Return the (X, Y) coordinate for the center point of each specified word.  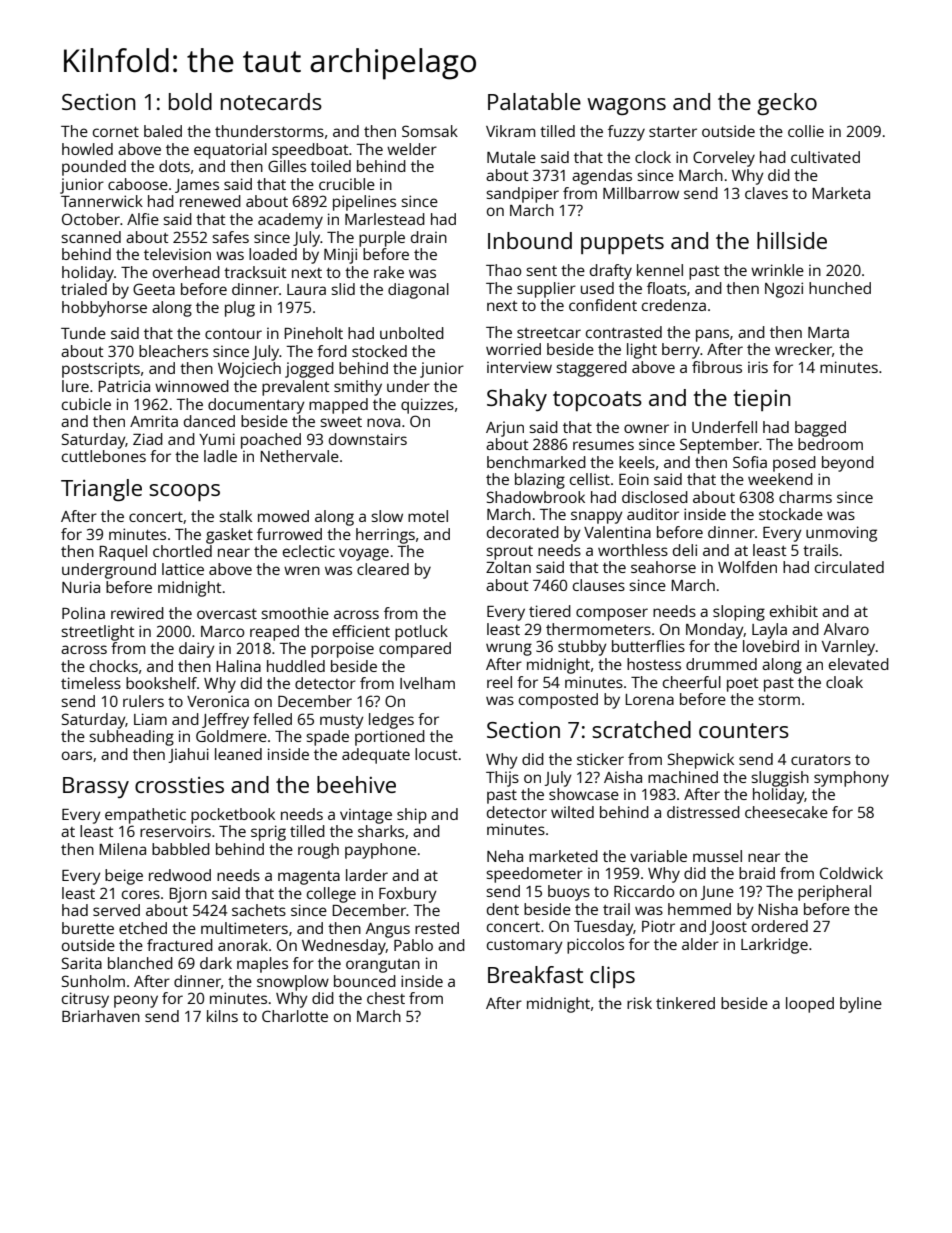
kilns (222, 1016)
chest (386, 998)
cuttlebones (104, 456)
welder (412, 149)
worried (513, 349)
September (719, 446)
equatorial (230, 151)
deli (685, 550)
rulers (143, 701)
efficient (361, 631)
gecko (787, 104)
